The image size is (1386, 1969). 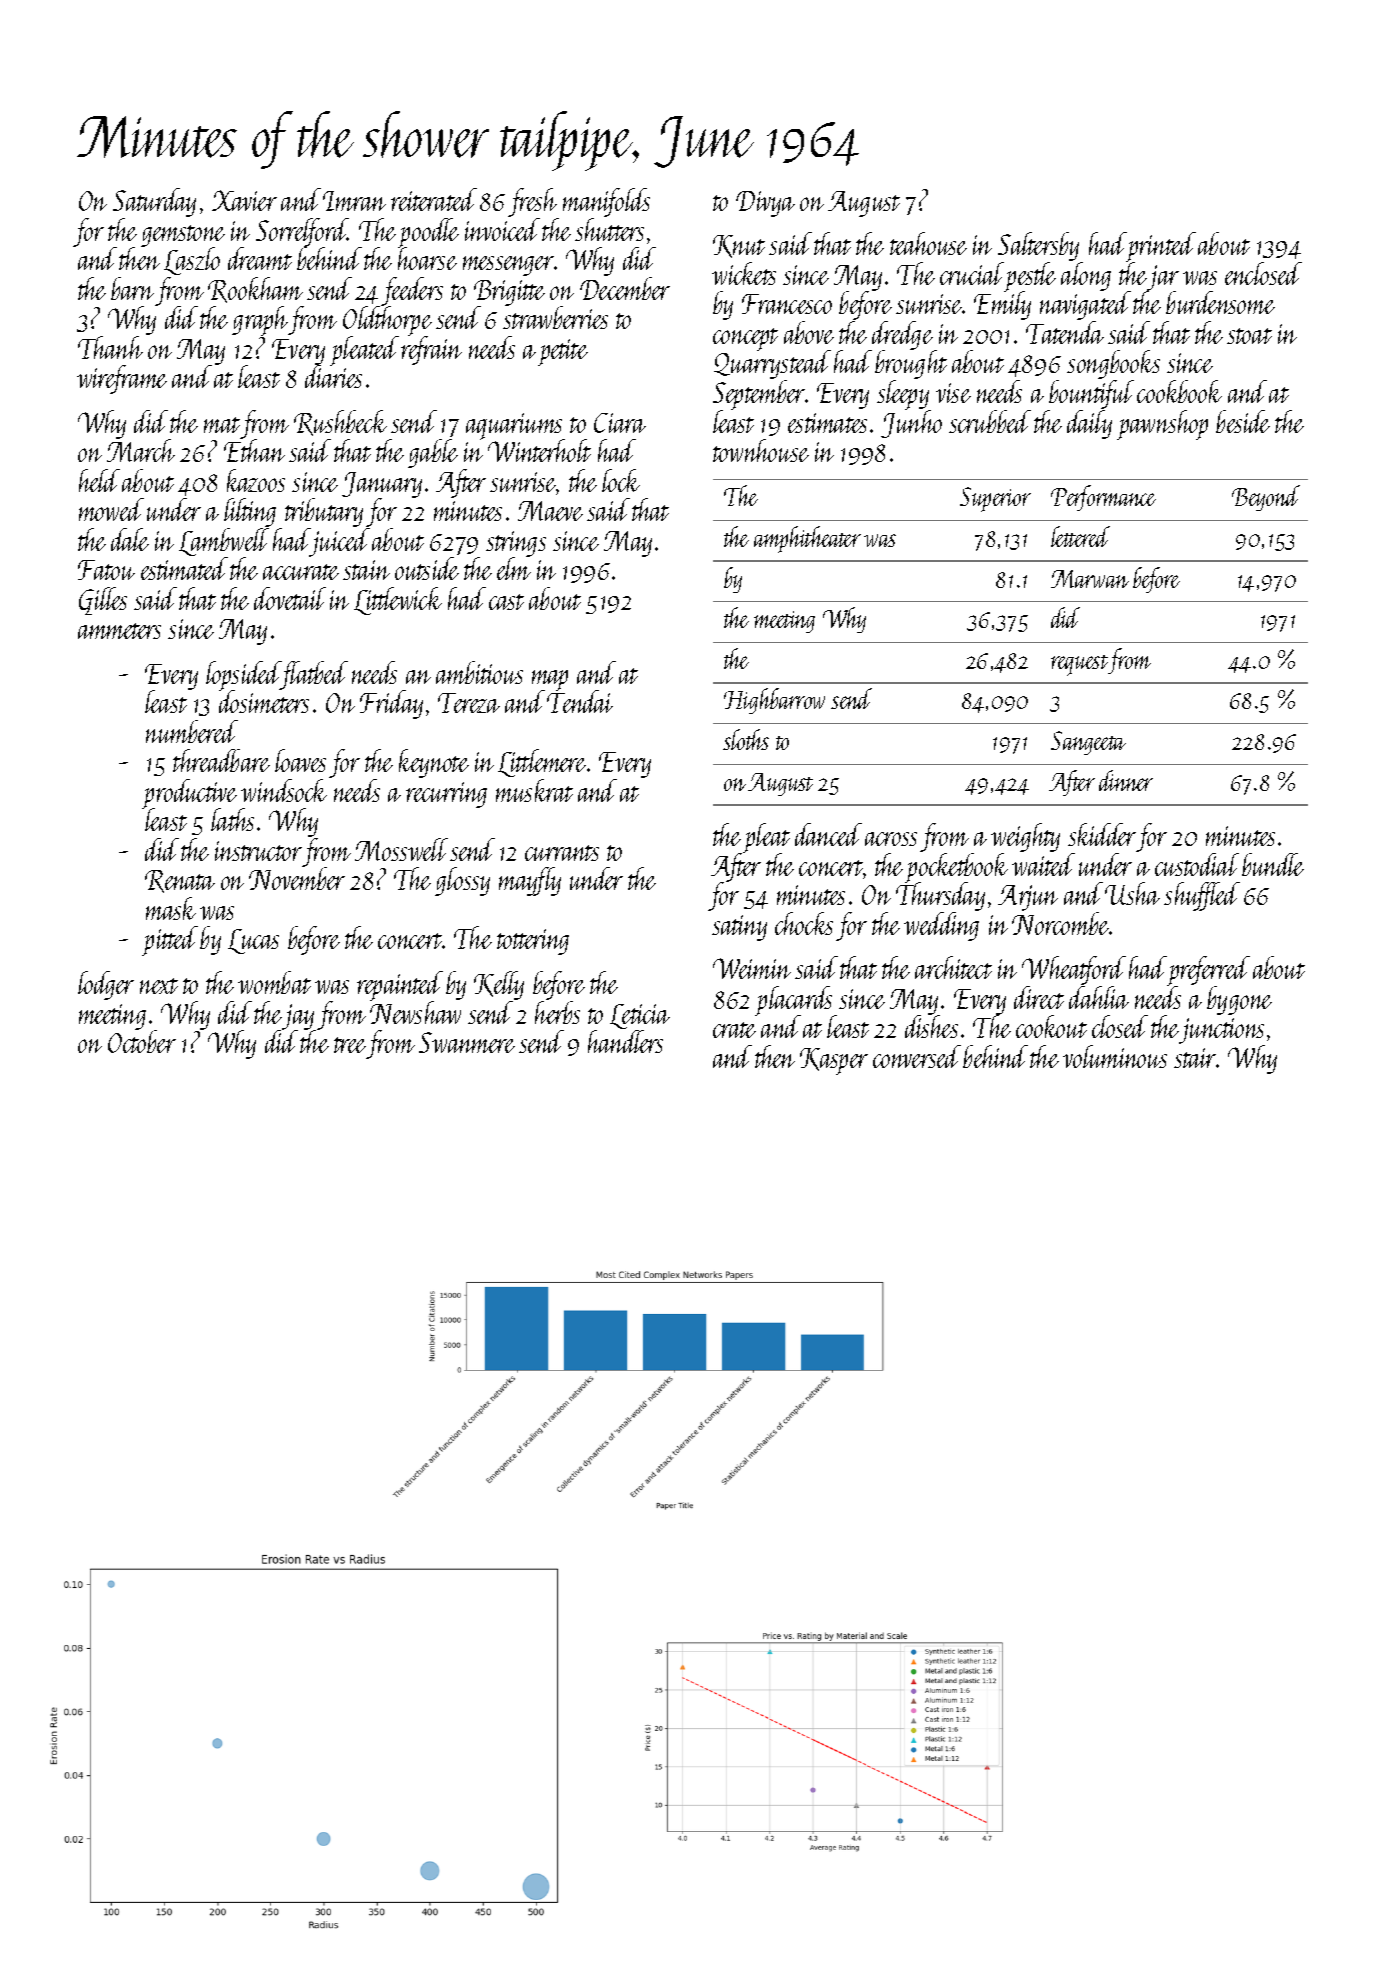 What do you see at coordinates (1088, 743) in the page?
I see `Sangeeta` at bounding box center [1088, 743].
